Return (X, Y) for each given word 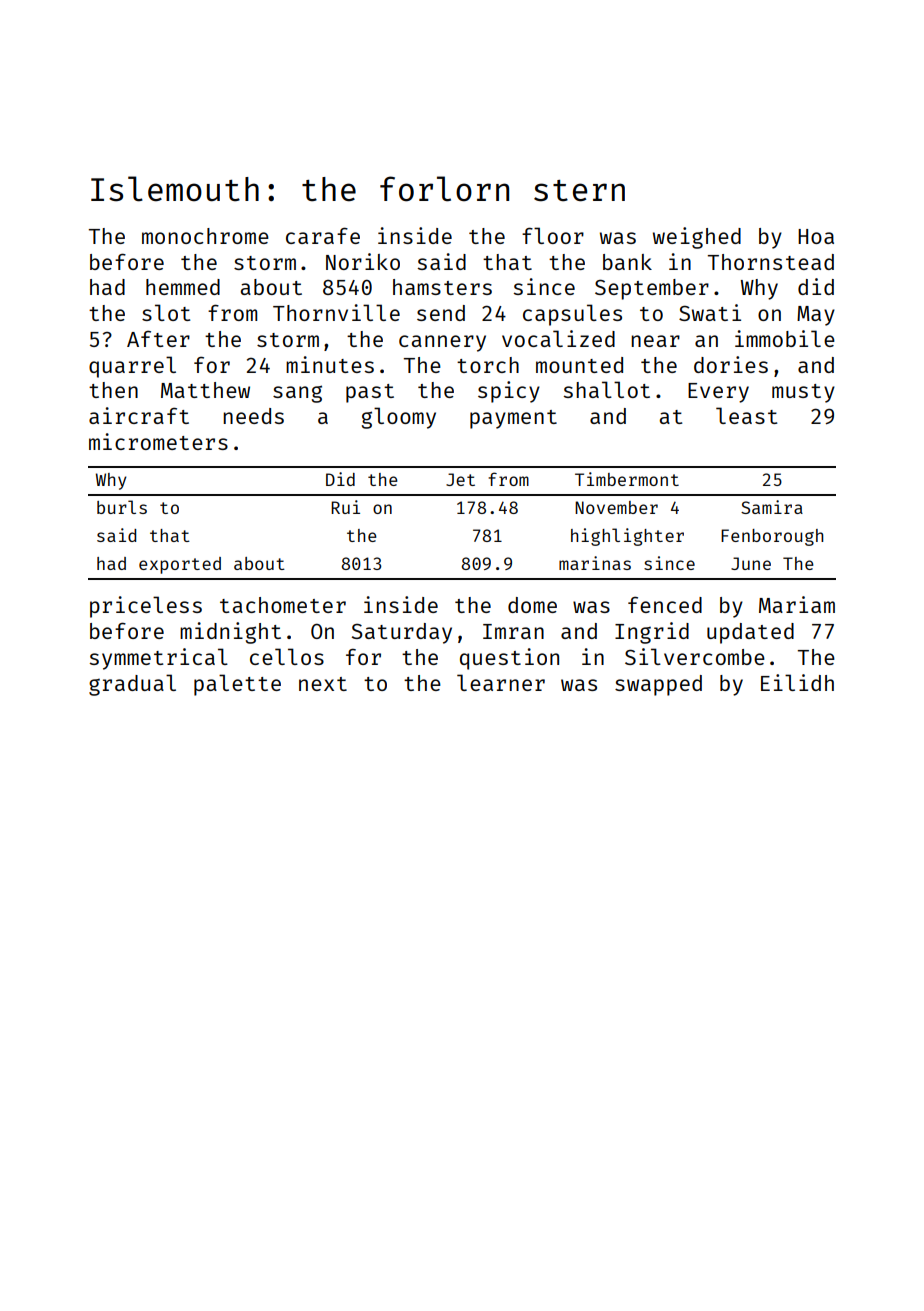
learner (501, 682)
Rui (345, 507)
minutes (330, 364)
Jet (460, 479)
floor (553, 235)
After (158, 338)
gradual (132, 685)
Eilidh (797, 682)
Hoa (816, 236)
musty (803, 393)
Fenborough (772, 537)
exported (180, 565)
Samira (772, 507)
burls (122, 507)
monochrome (205, 236)
